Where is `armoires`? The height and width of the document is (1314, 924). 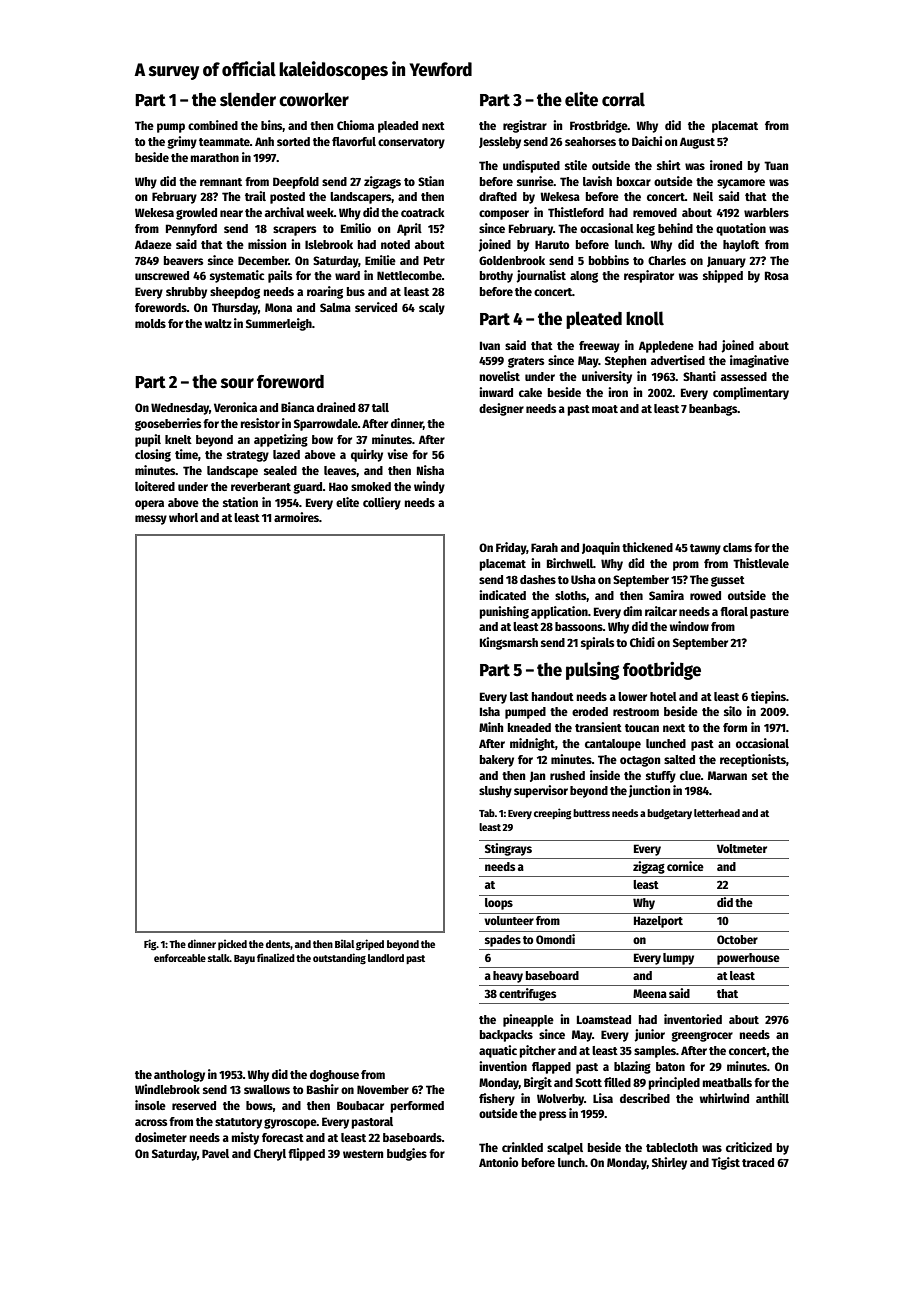 armoires is located at coordinates (296, 517).
